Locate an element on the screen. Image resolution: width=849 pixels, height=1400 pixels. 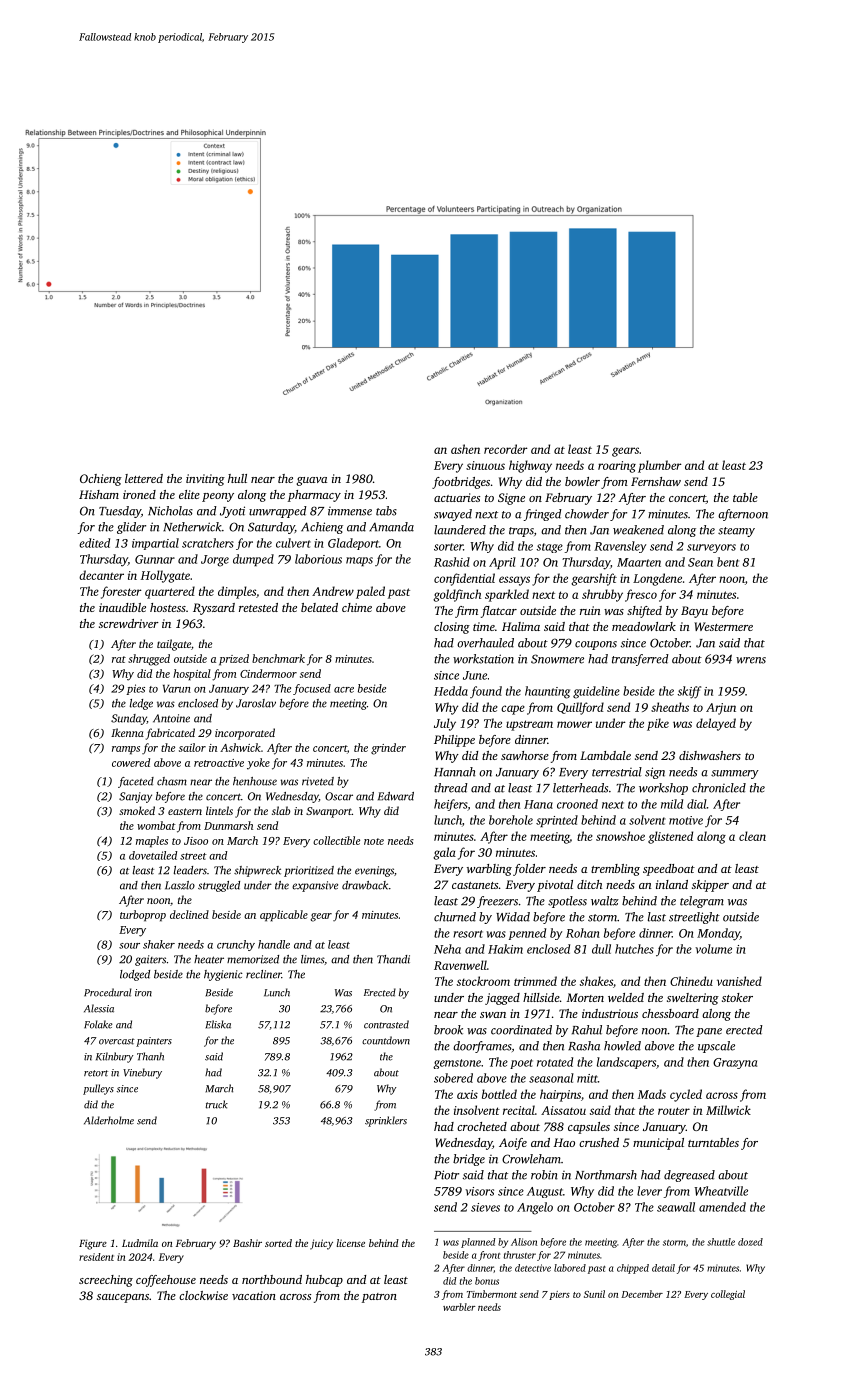
capsules is located at coordinates (589, 1128).
